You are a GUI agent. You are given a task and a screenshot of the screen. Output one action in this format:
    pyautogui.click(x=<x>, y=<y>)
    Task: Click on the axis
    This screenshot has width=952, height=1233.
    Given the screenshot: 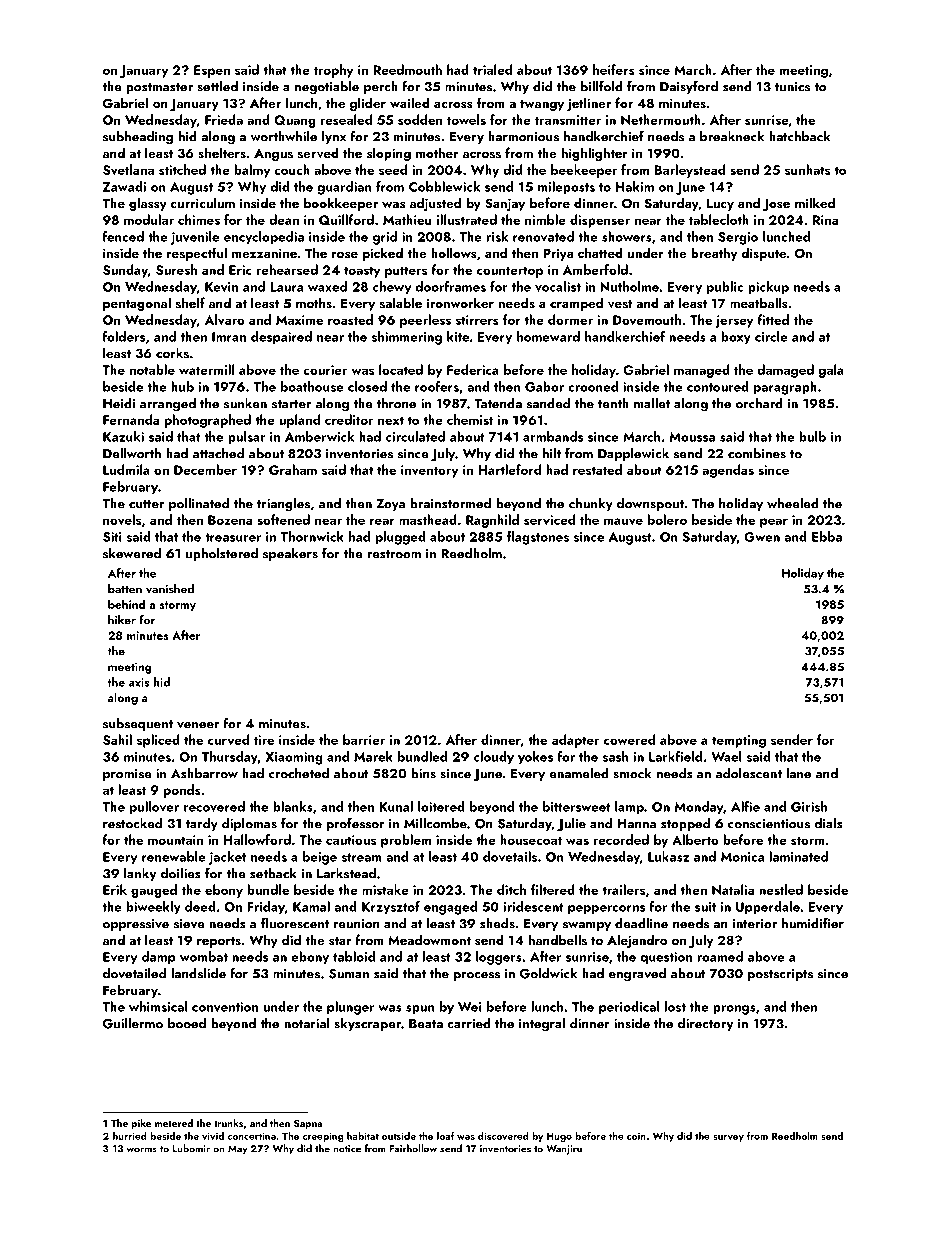 What is the action you would take?
    pyautogui.click(x=139, y=682)
